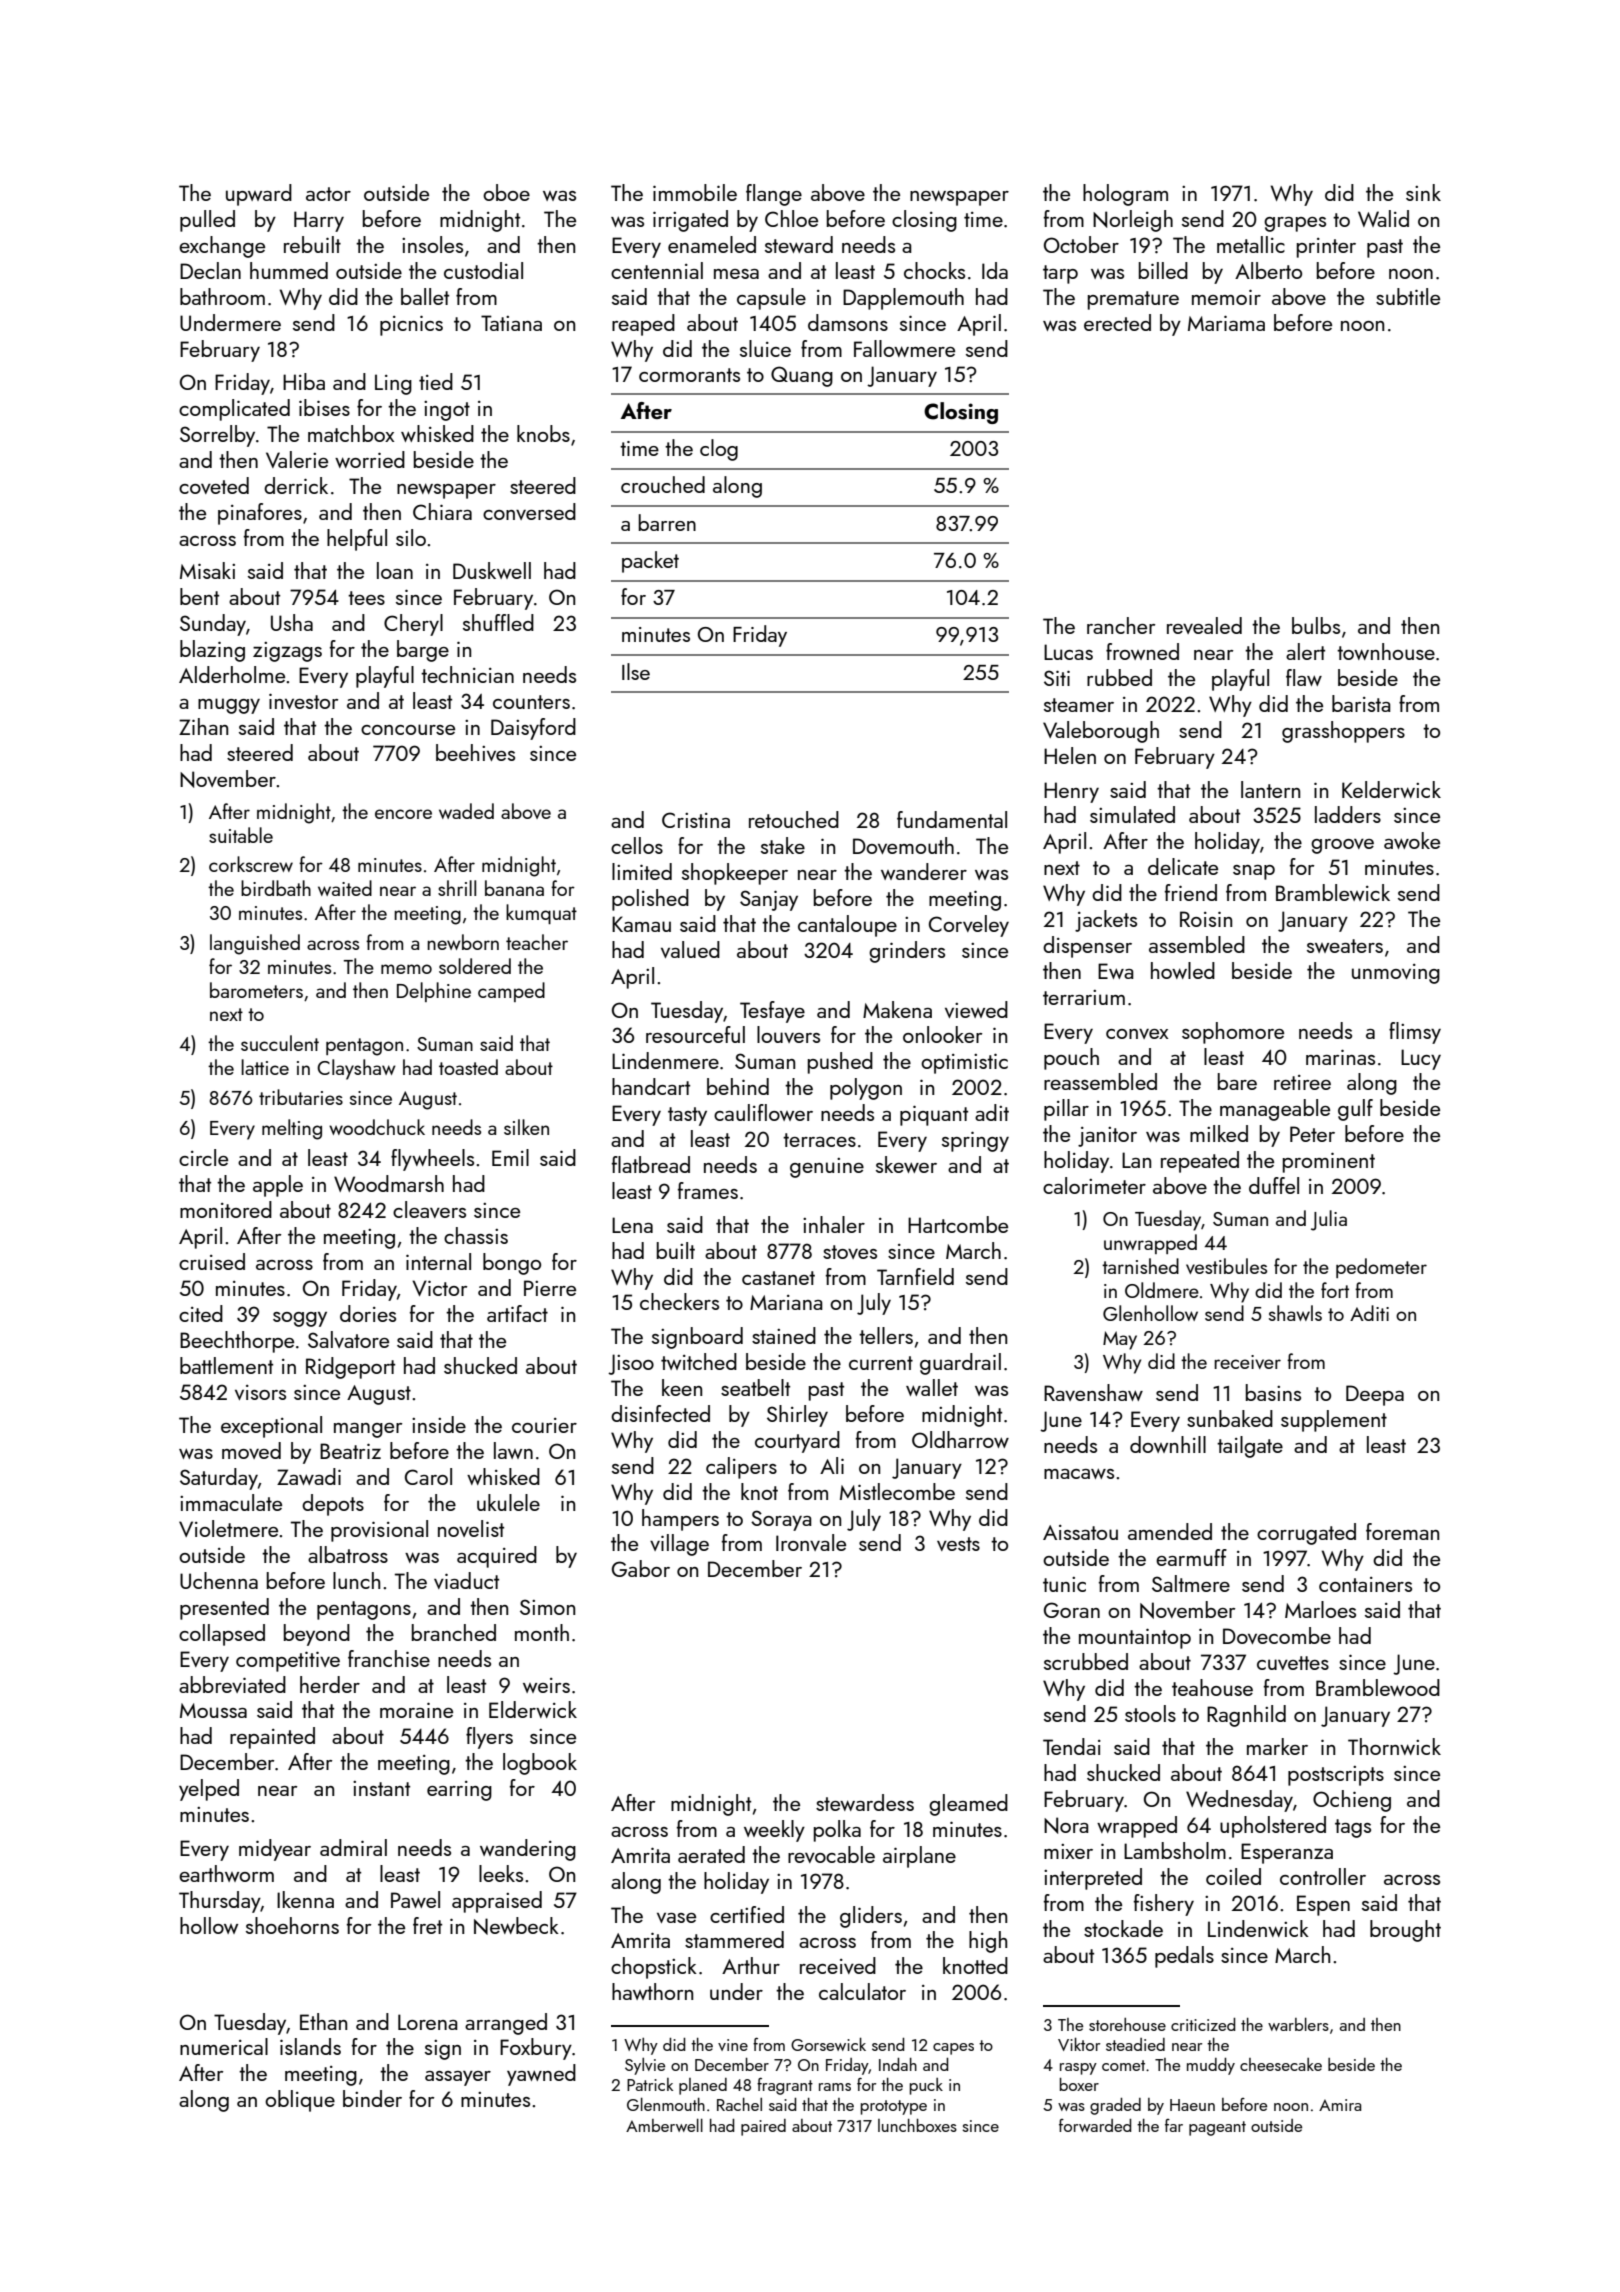 Image resolution: width=1620 pixels, height=2292 pixels. I want to click on Delphine, so click(434, 992).
